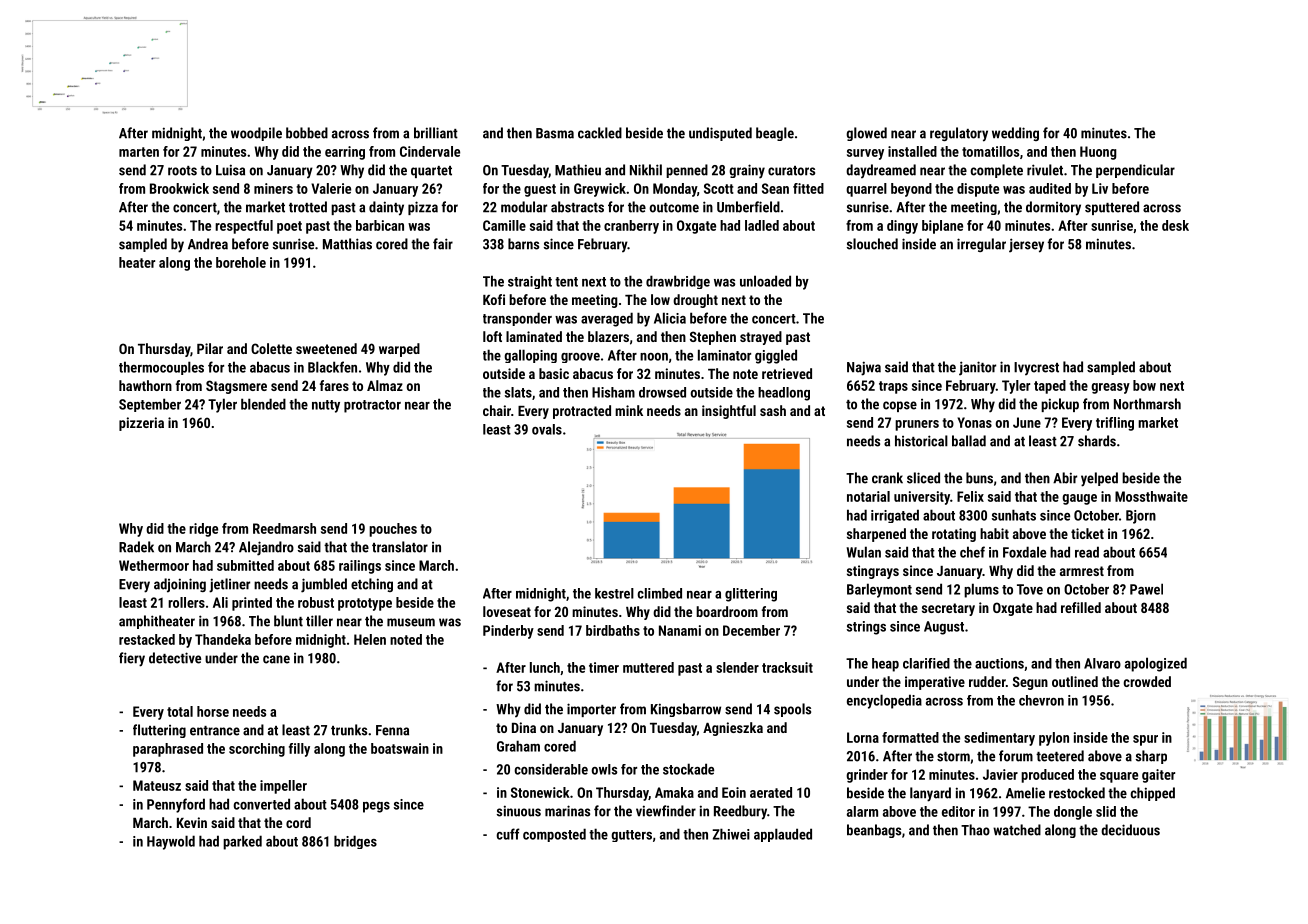 This document has height=924, width=1308. I want to click on armrest, so click(1082, 571).
